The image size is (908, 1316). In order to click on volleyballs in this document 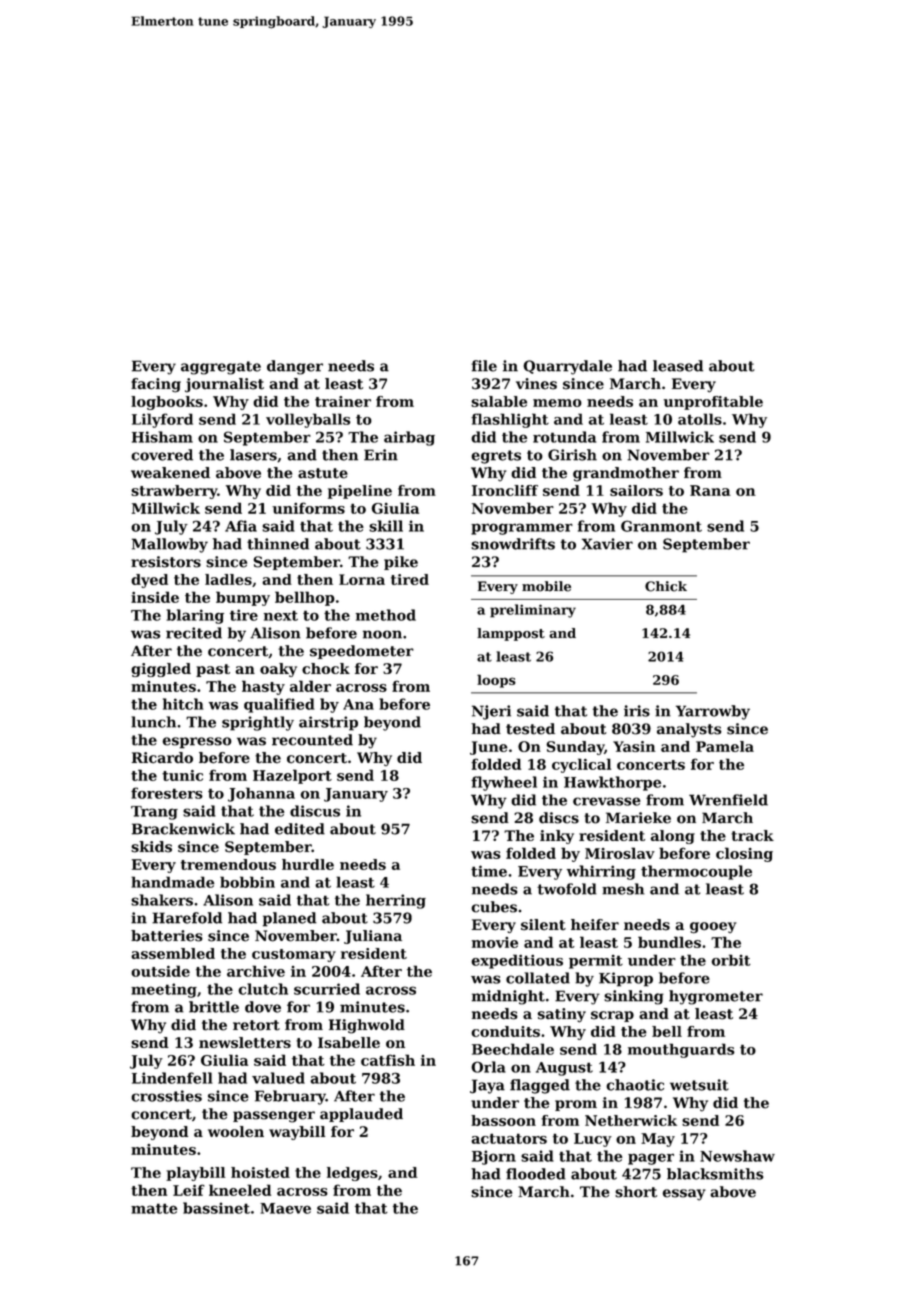, I will do `click(308, 420)`.
